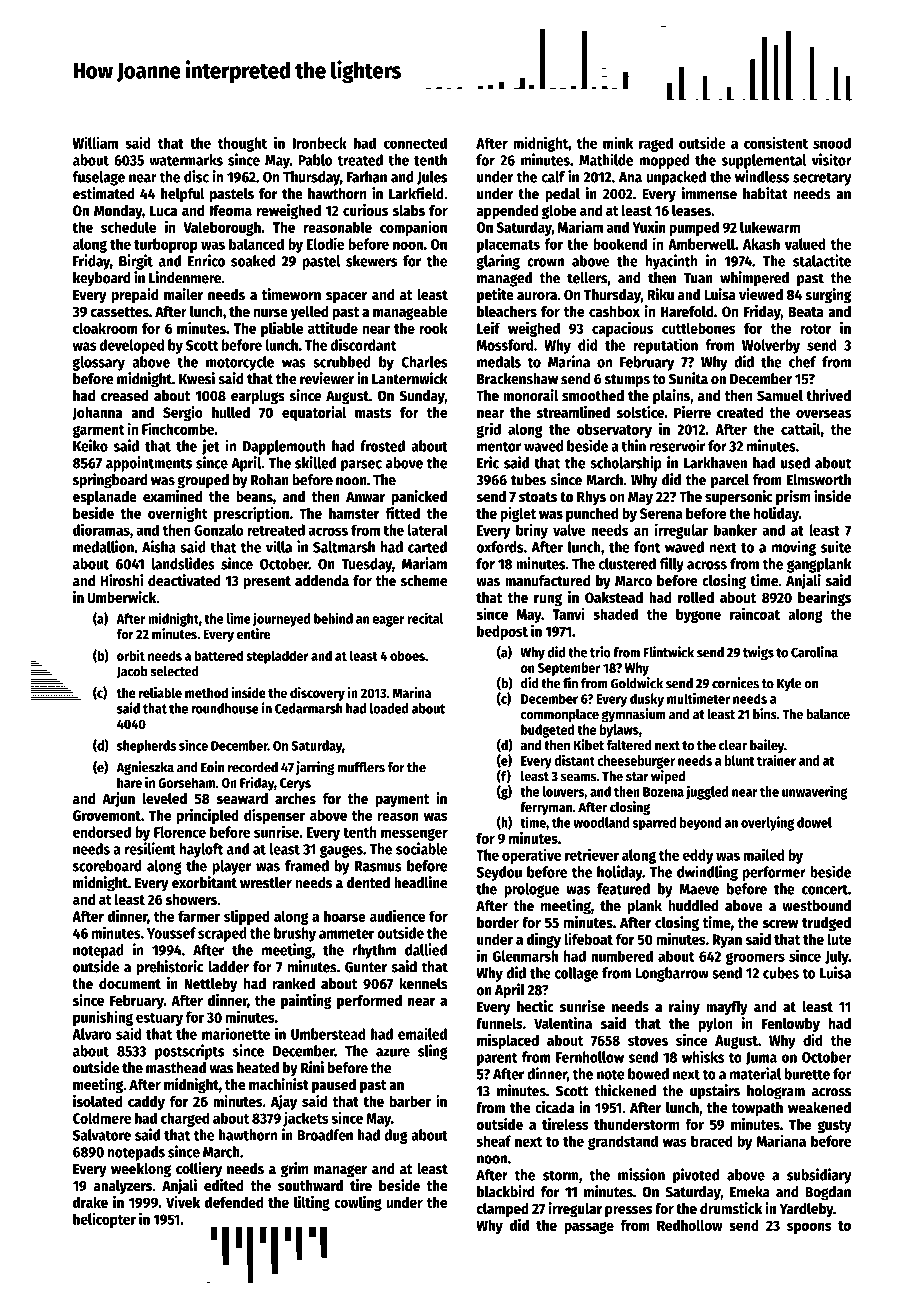  What do you see at coordinates (554, 1107) in the document?
I see `cicada` at bounding box center [554, 1107].
